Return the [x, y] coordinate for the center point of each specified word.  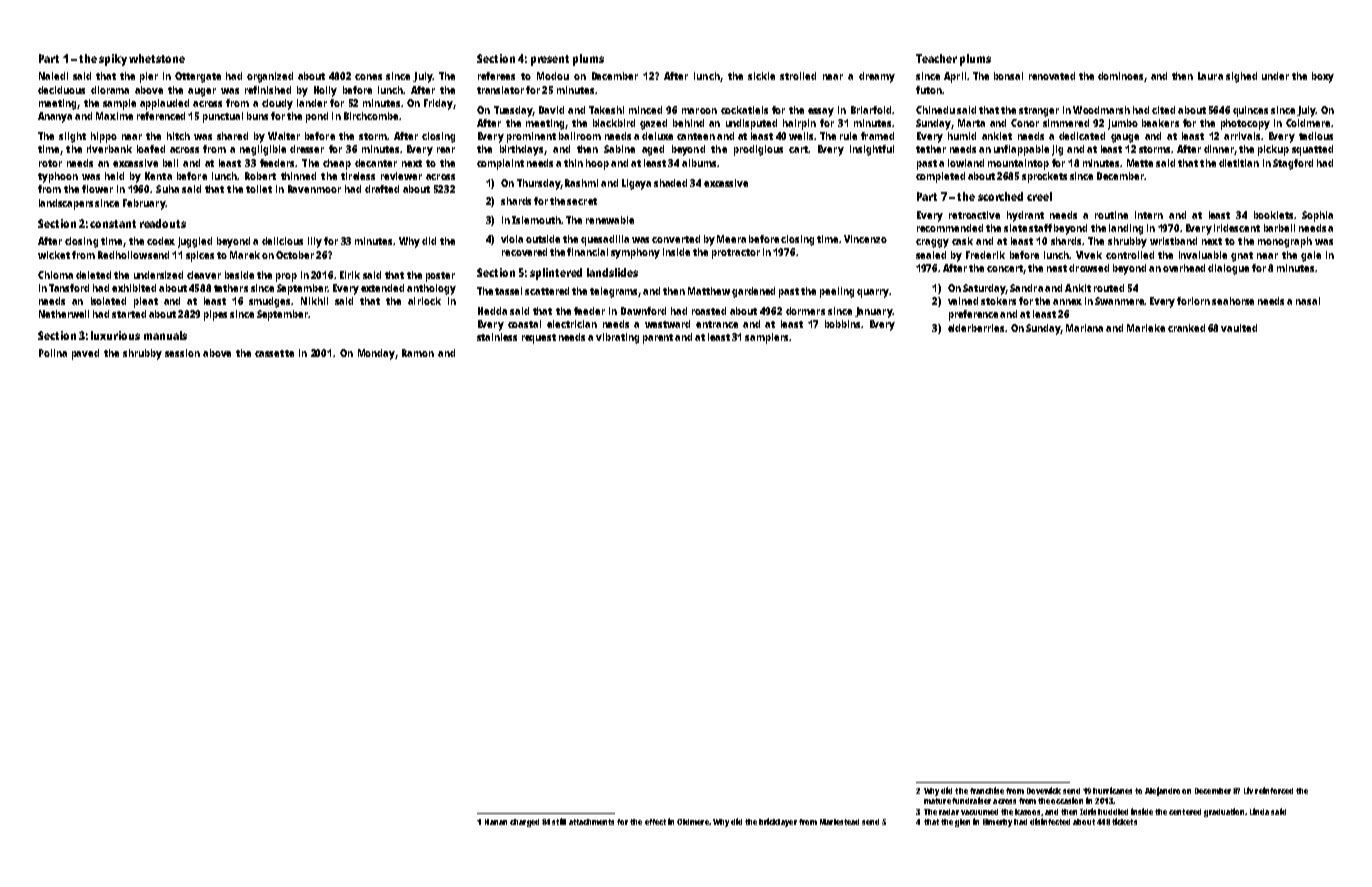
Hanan [496, 822]
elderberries [977, 328]
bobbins [842, 324]
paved [85, 354]
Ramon [418, 353]
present [550, 60]
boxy [1323, 77]
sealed [931, 255]
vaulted [1239, 328]
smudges [269, 302]
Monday [376, 354]
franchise [987, 790]
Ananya [55, 117]
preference [973, 315]
